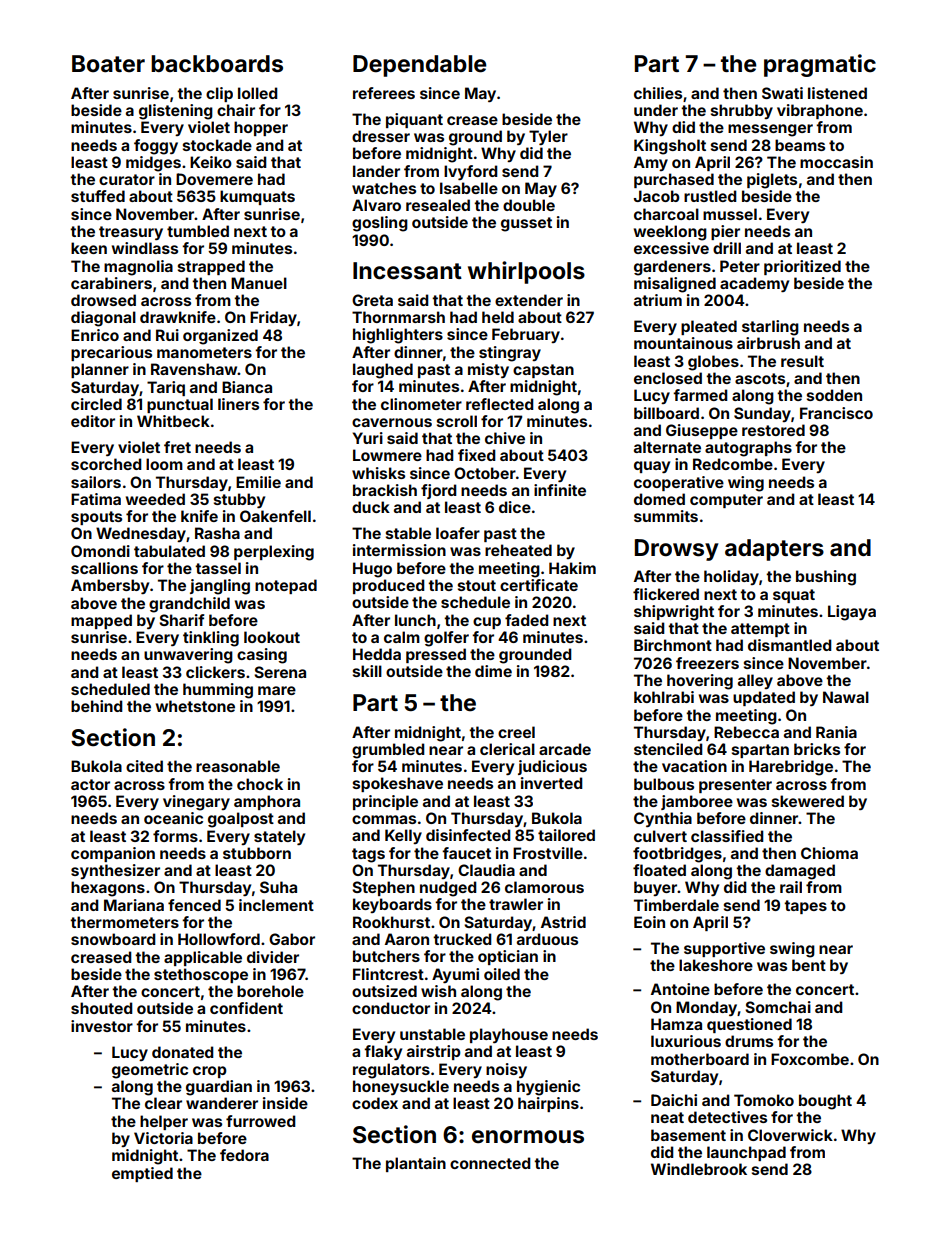  What do you see at coordinates (217, 64) in the page?
I see `backboards` at bounding box center [217, 64].
